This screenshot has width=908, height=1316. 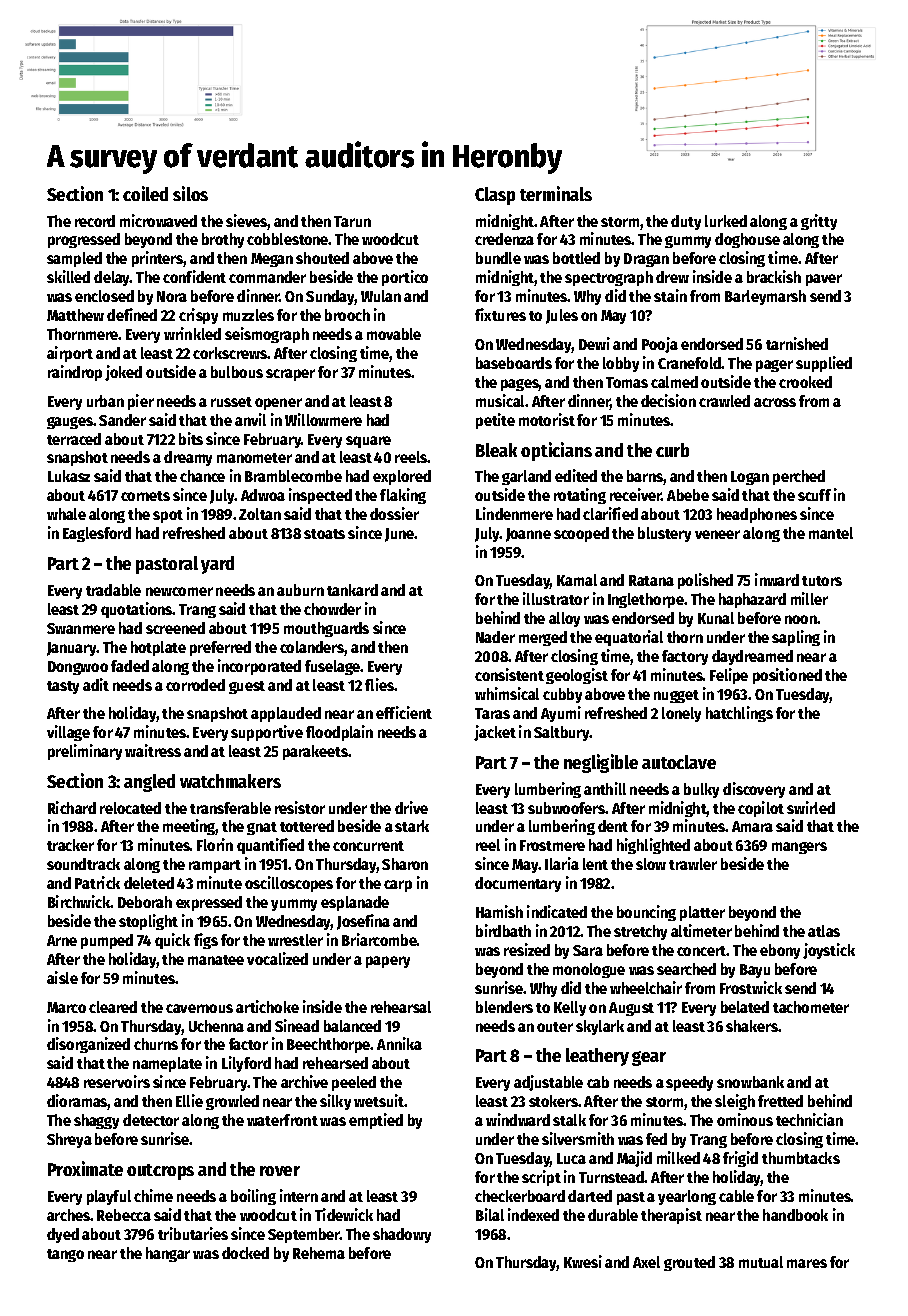 I want to click on papery, so click(x=388, y=962).
